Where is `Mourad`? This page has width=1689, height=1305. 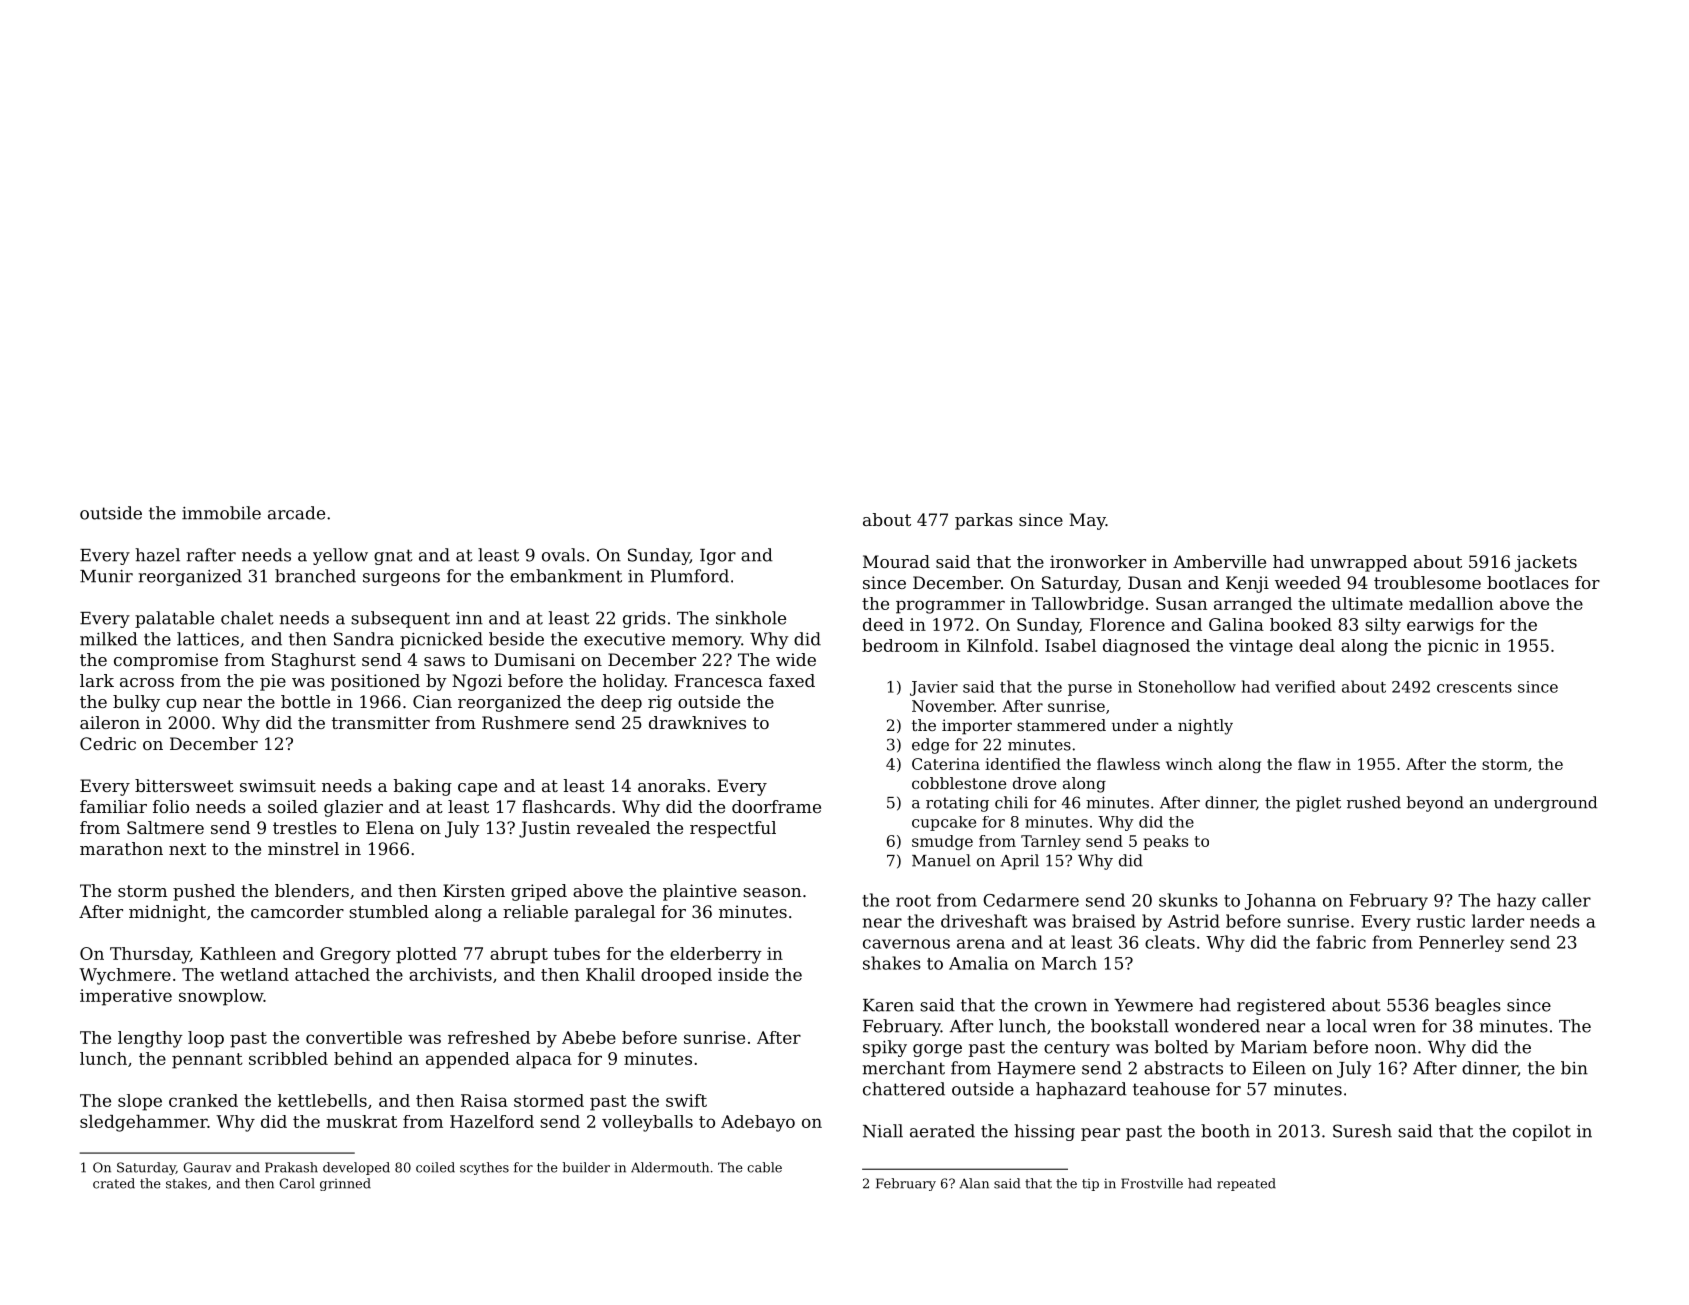 Mourad is located at coordinates (896, 561).
